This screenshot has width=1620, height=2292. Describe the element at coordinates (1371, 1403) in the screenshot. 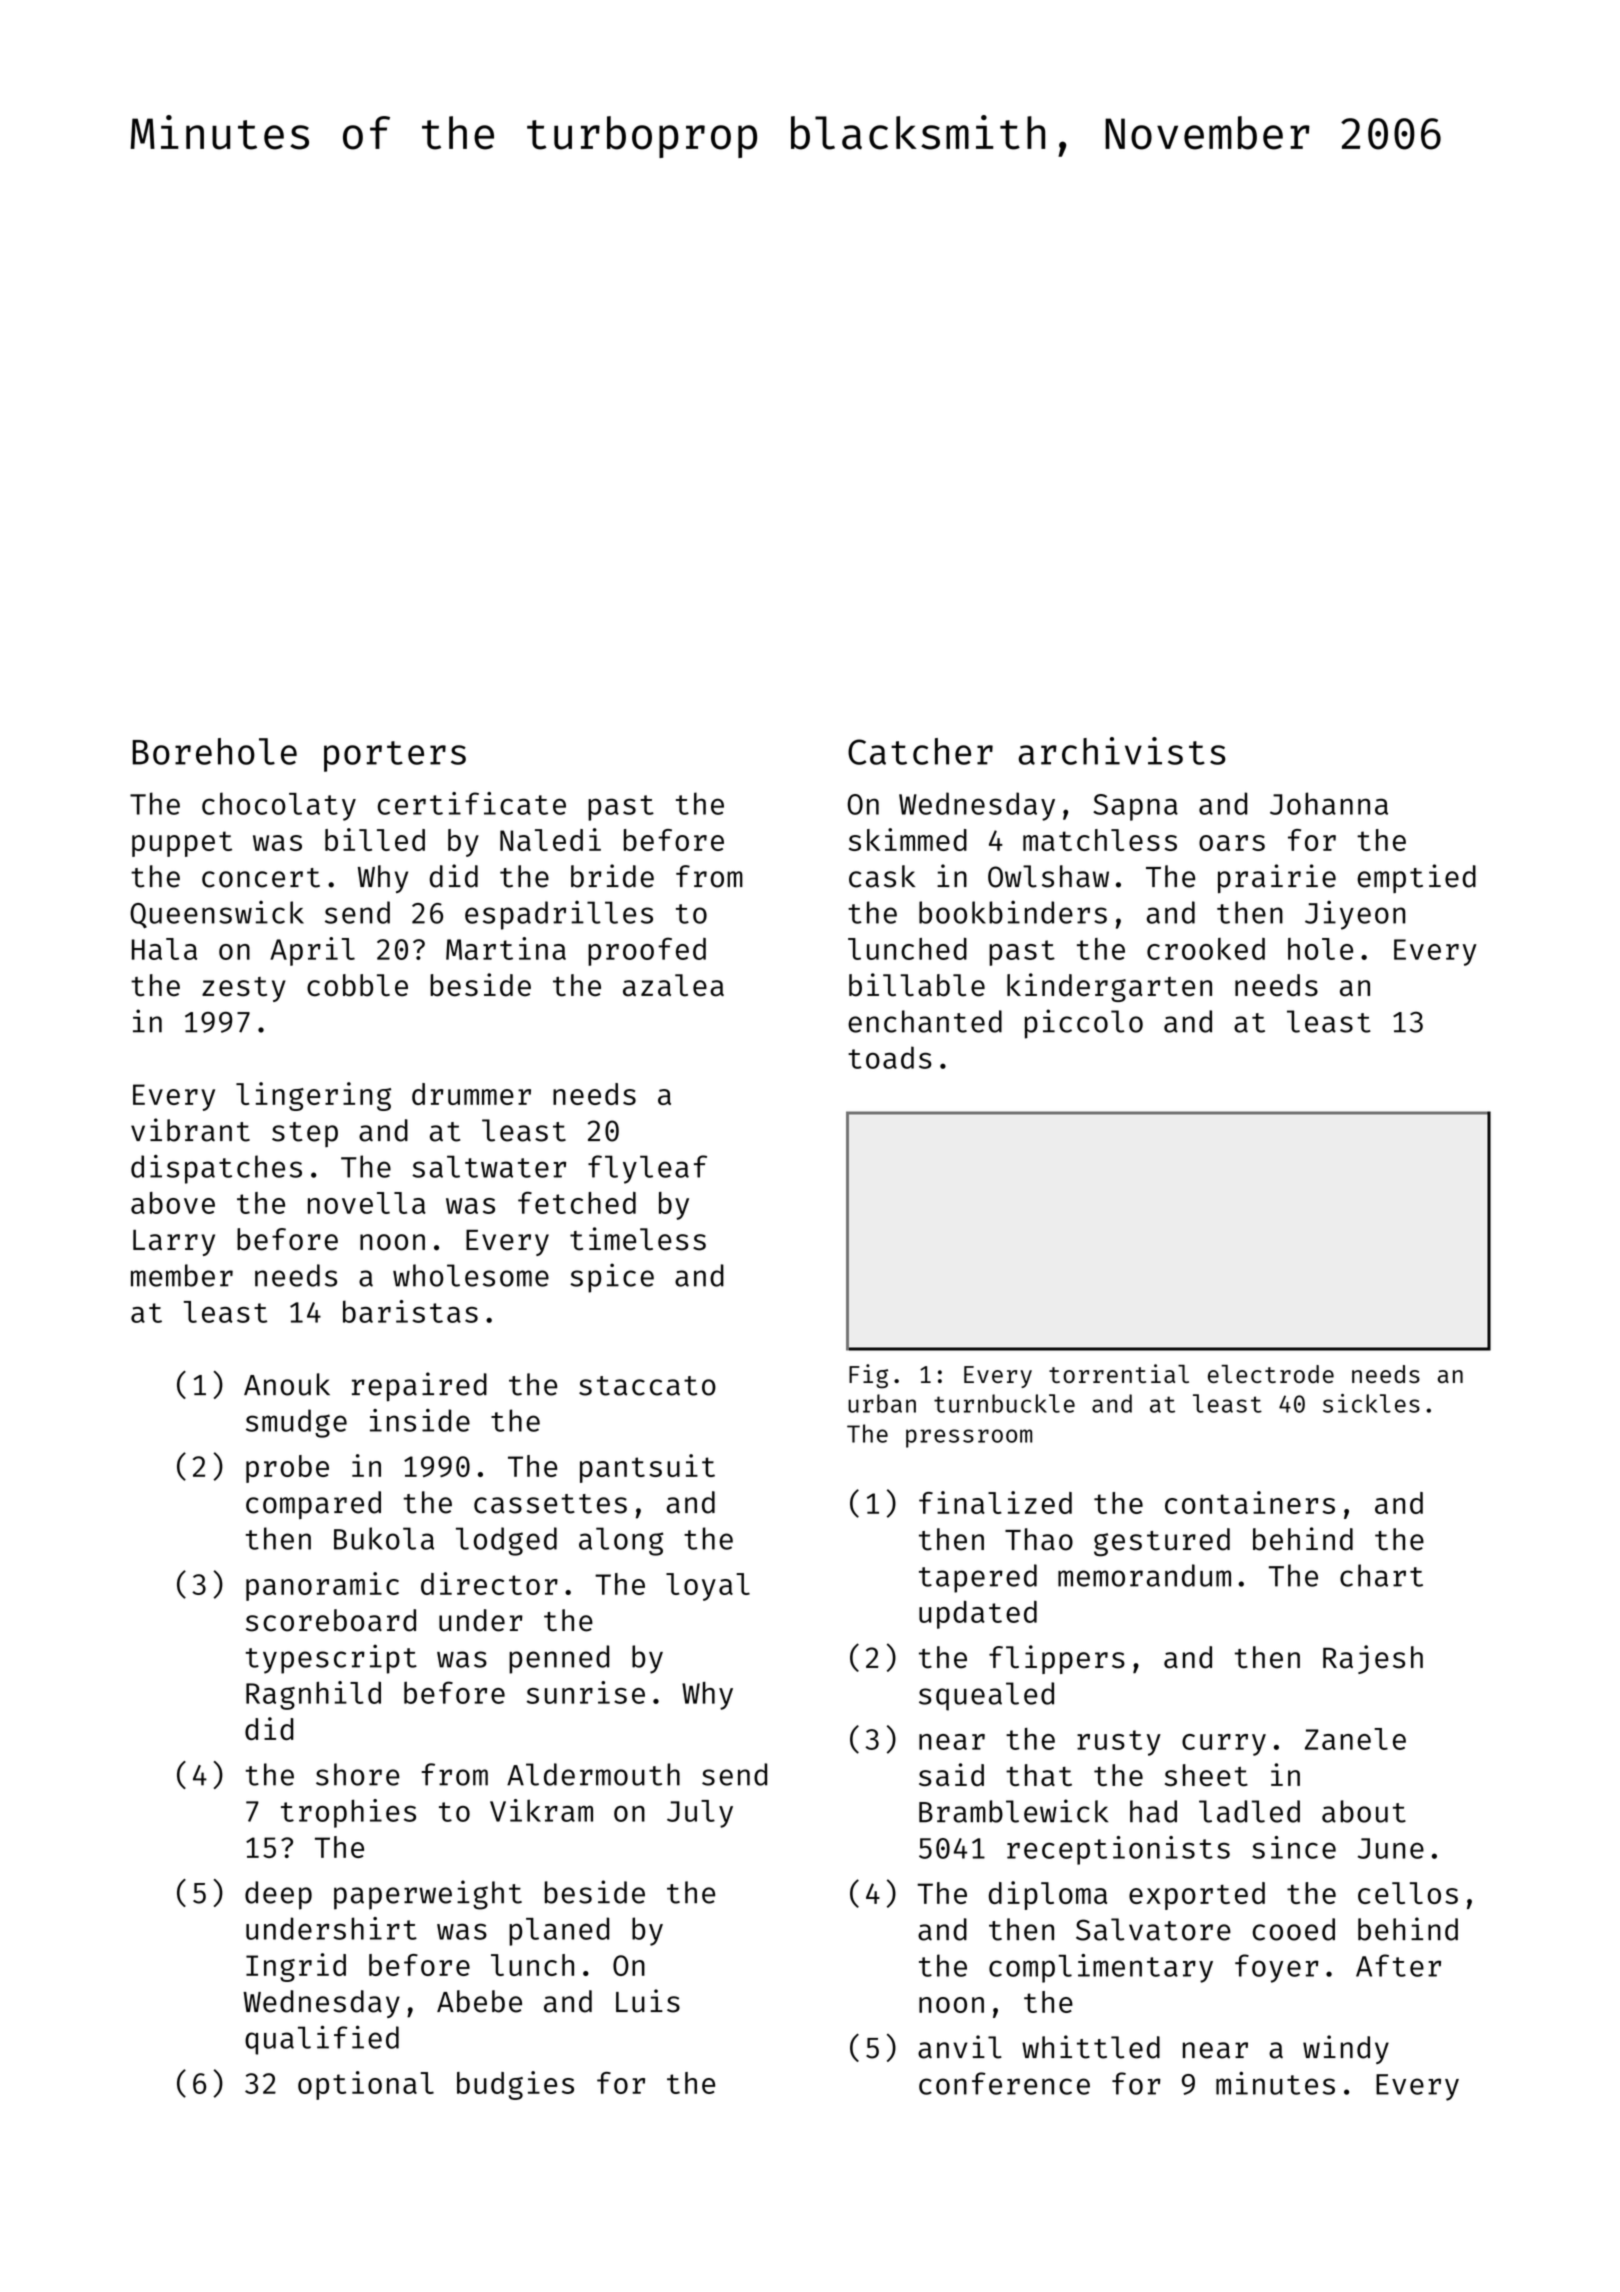

I see `sickles` at that location.
